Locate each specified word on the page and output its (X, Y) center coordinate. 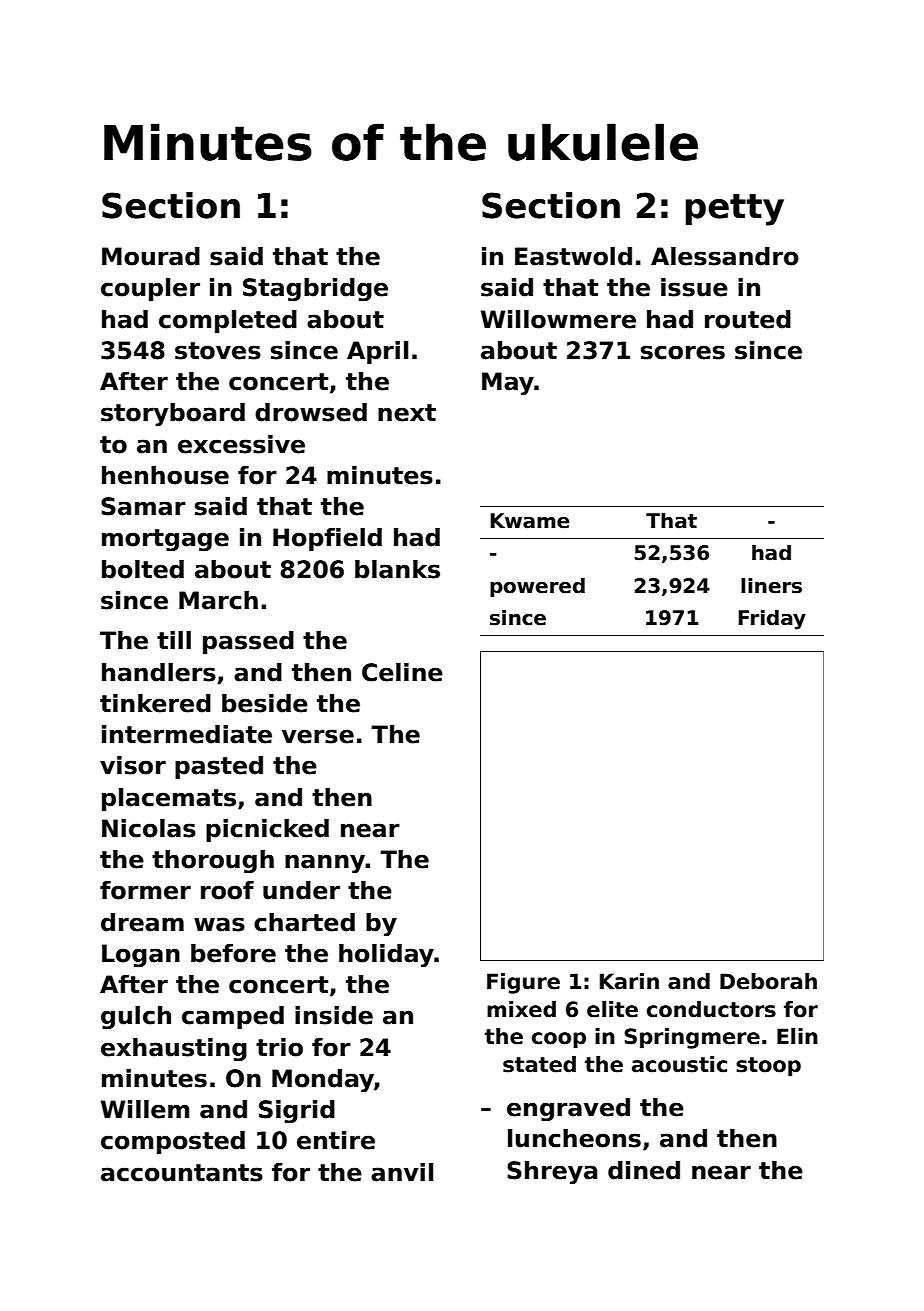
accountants (182, 1173)
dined (644, 1170)
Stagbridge (315, 289)
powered (537, 587)
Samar (143, 506)
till (174, 640)
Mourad (151, 256)
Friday (772, 619)
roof (227, 890)
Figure (523, 983)
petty (734, 210)
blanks (397, 569)
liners (771, 585)
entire (336, 1140)
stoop (768, 1067)
